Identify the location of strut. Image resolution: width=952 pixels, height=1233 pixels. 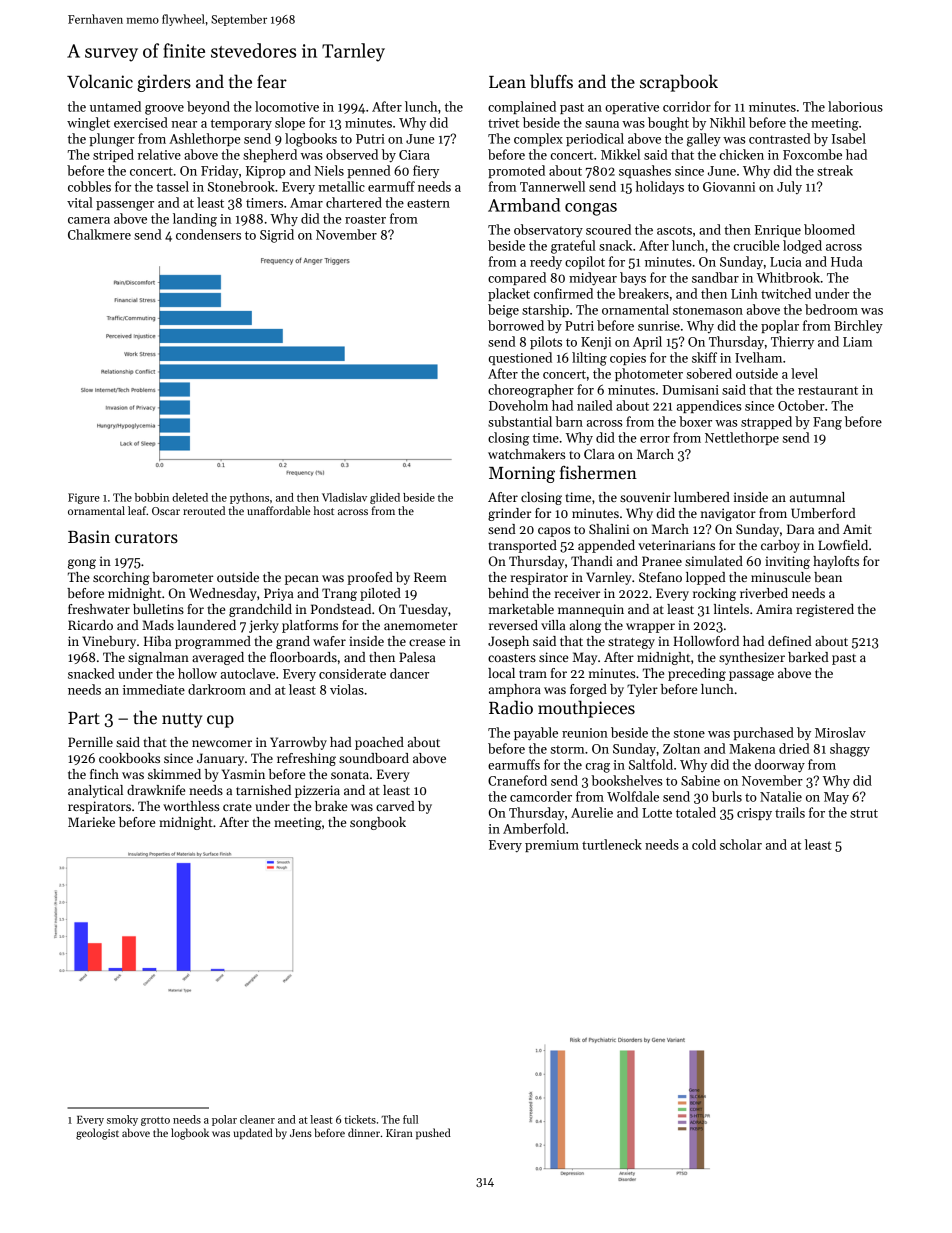
(864, 813).
